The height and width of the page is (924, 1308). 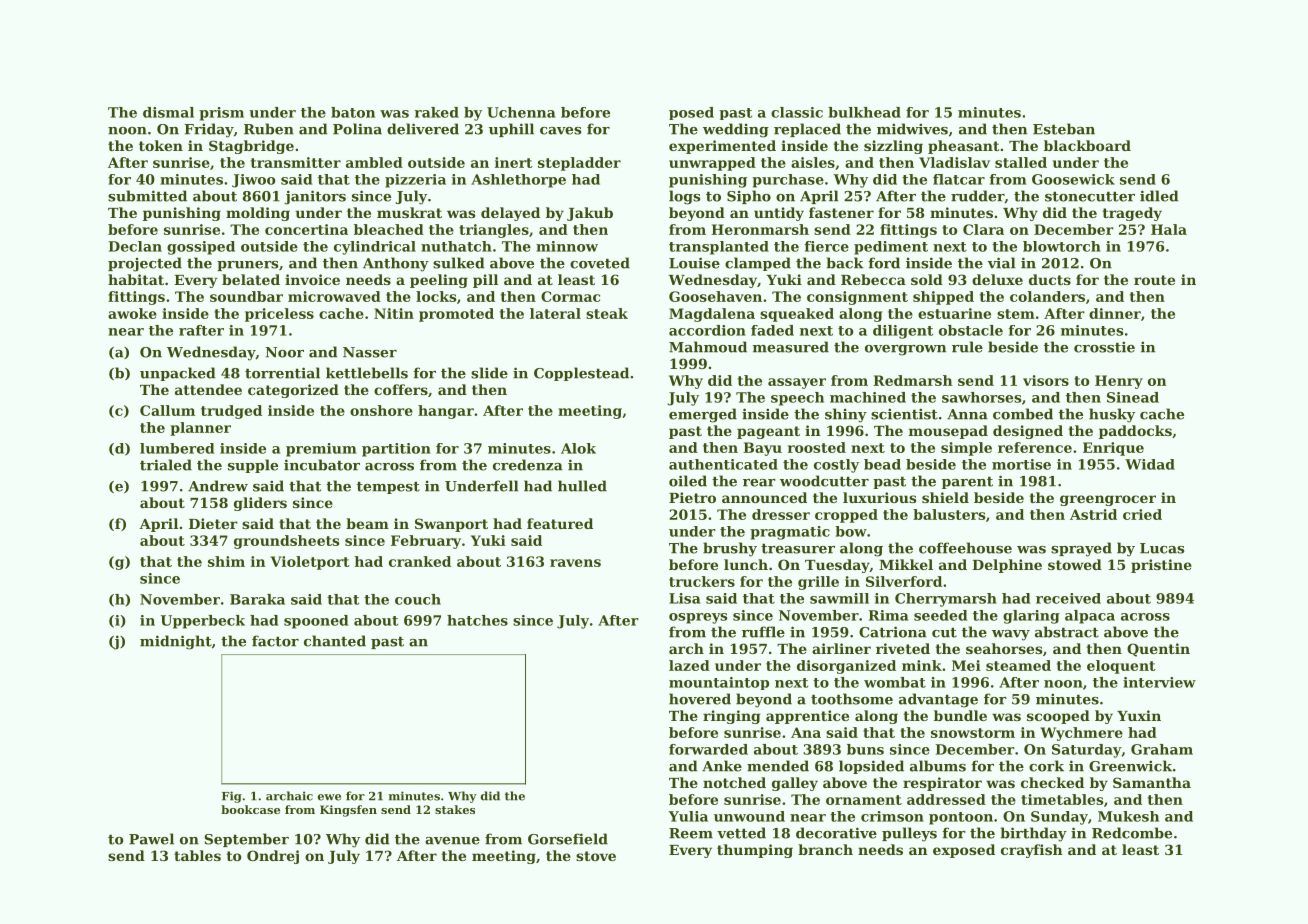 I want to click on idled, so click(x=1159, y=196).
